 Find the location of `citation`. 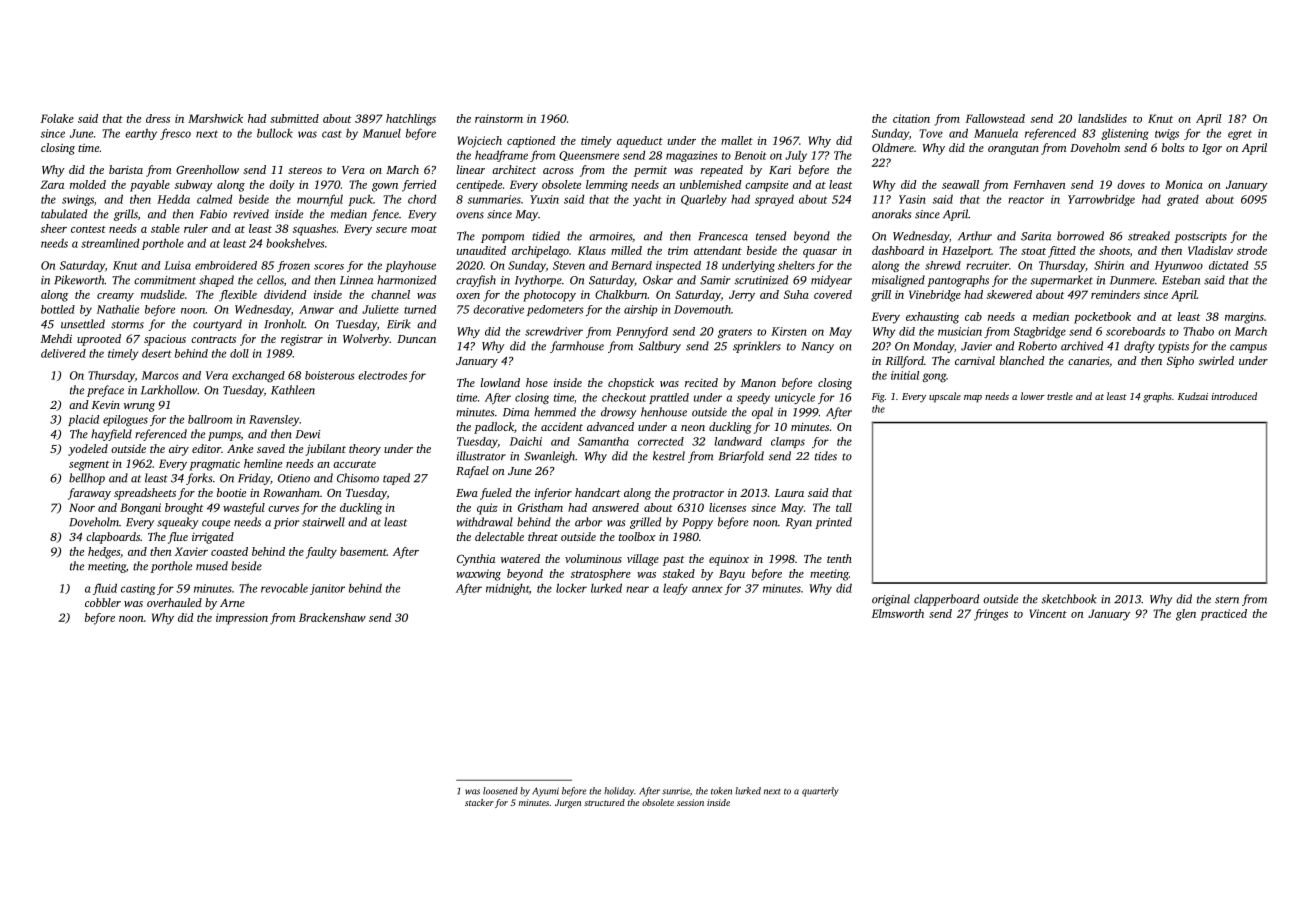

citation is located at coordinates (911, 118).
